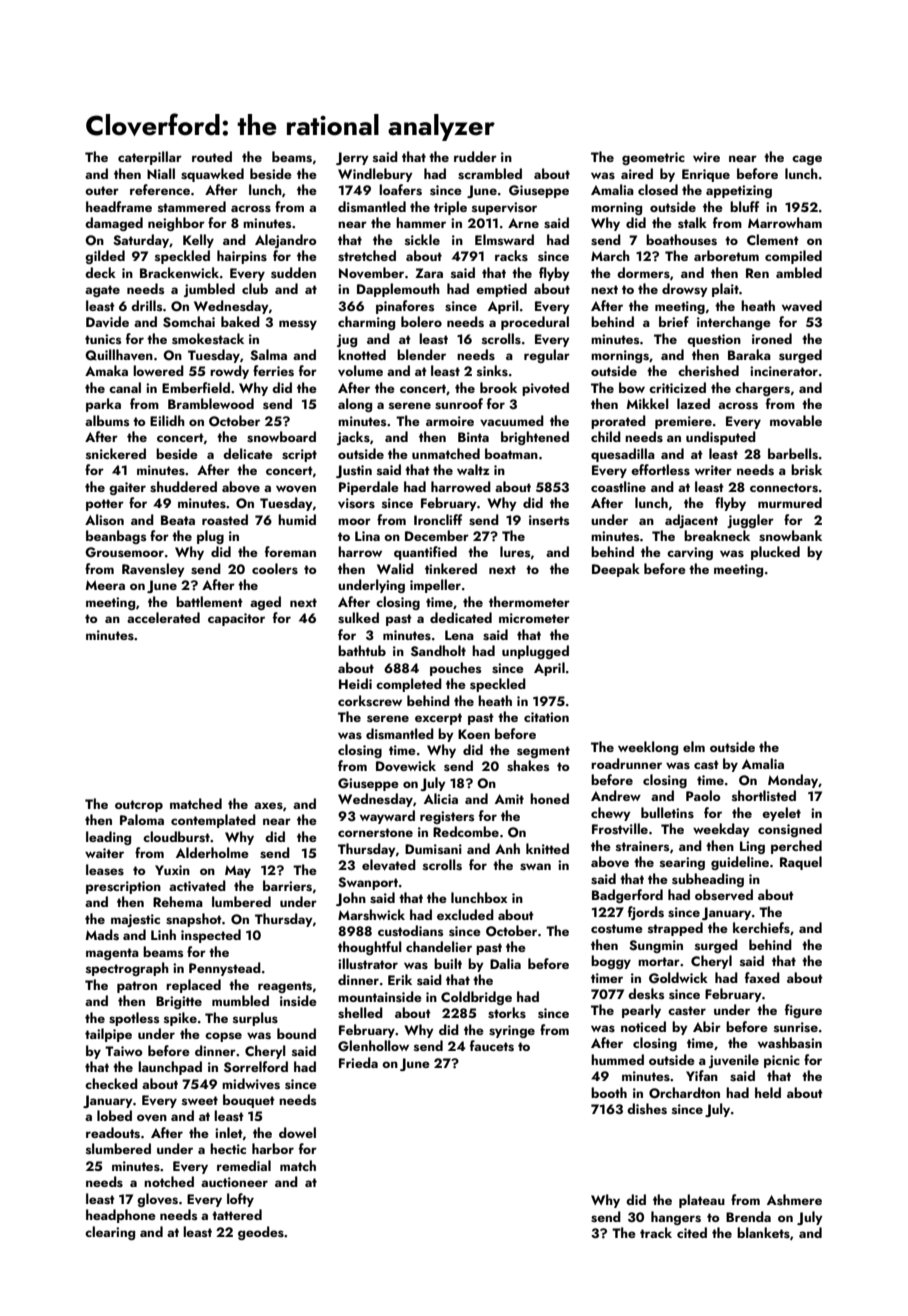 This screenshot has width=908, height=1316. Describe the element at coordinates (509, 799) in the screenshot. I see `Amit` at that location.
